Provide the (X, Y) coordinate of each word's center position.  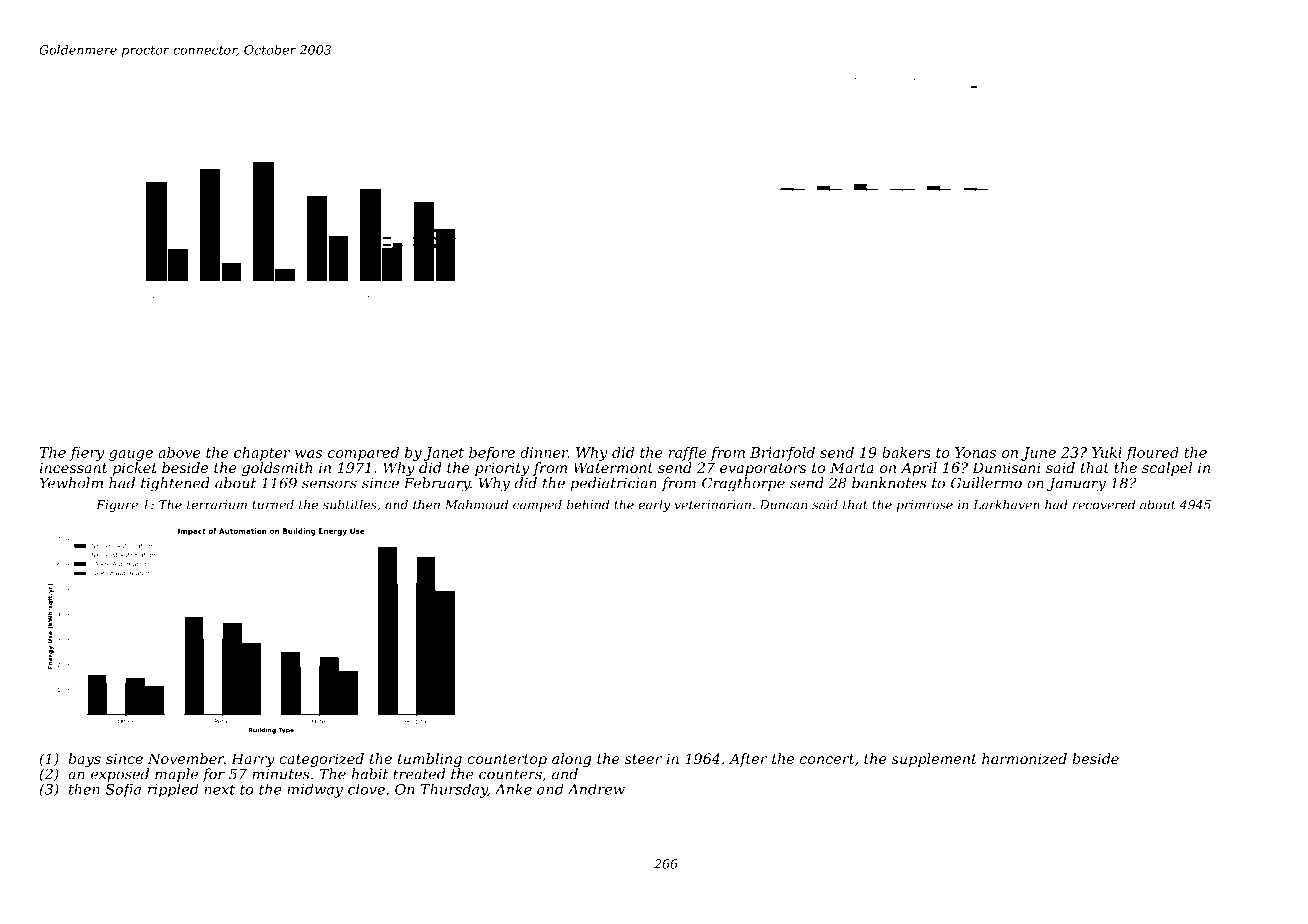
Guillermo (986, 483)
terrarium (217, 505)
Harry (253, 760)
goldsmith (277, 469)
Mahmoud (476, 505)
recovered (1104, 505)
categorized (321, 760)
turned (273, 505)
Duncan (783, 505)
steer (643, 759)
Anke (513, 789)
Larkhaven (1006, 505)
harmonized (1024, 759)
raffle (687, 454)
